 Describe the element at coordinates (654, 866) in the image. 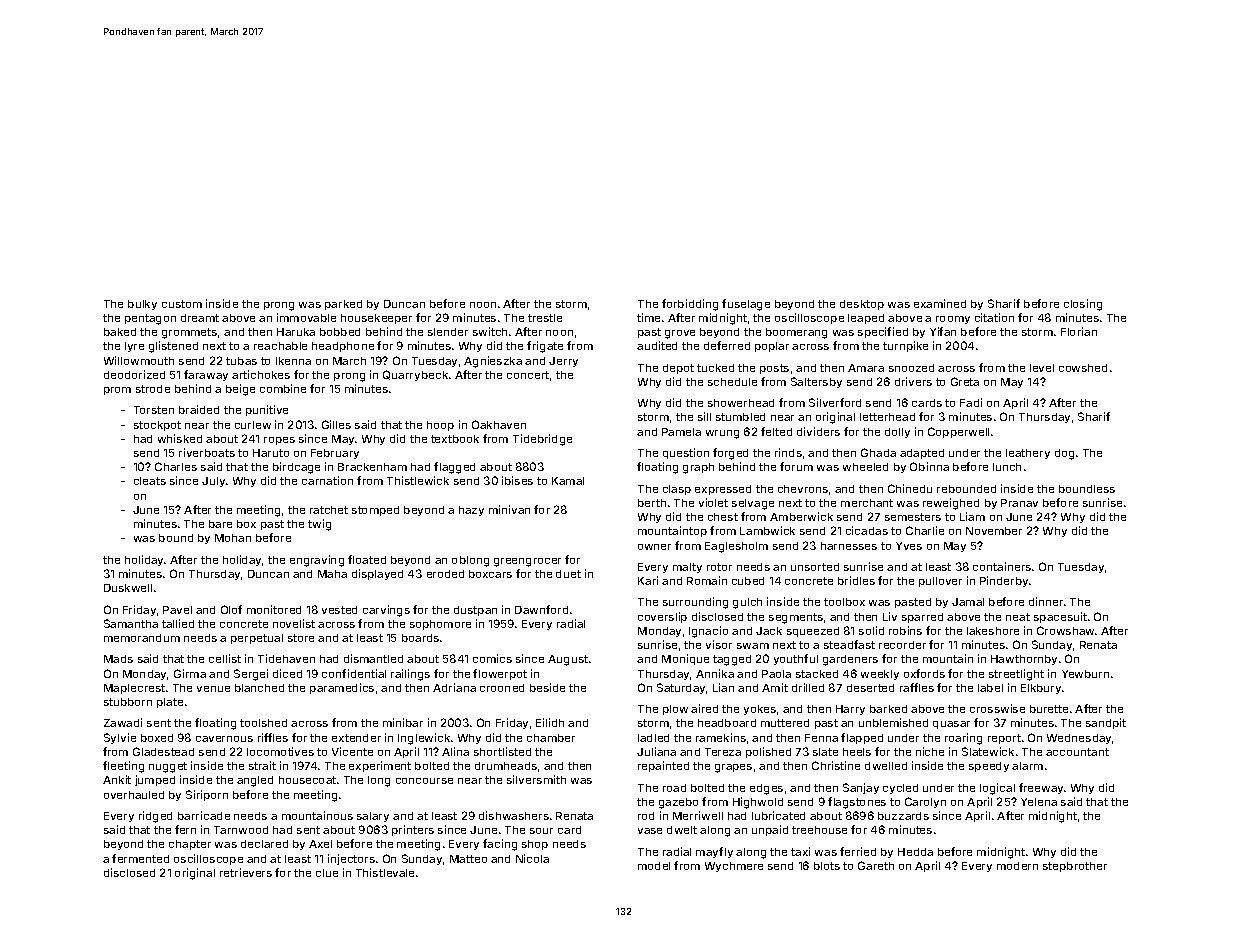

I see `model` at that location.
